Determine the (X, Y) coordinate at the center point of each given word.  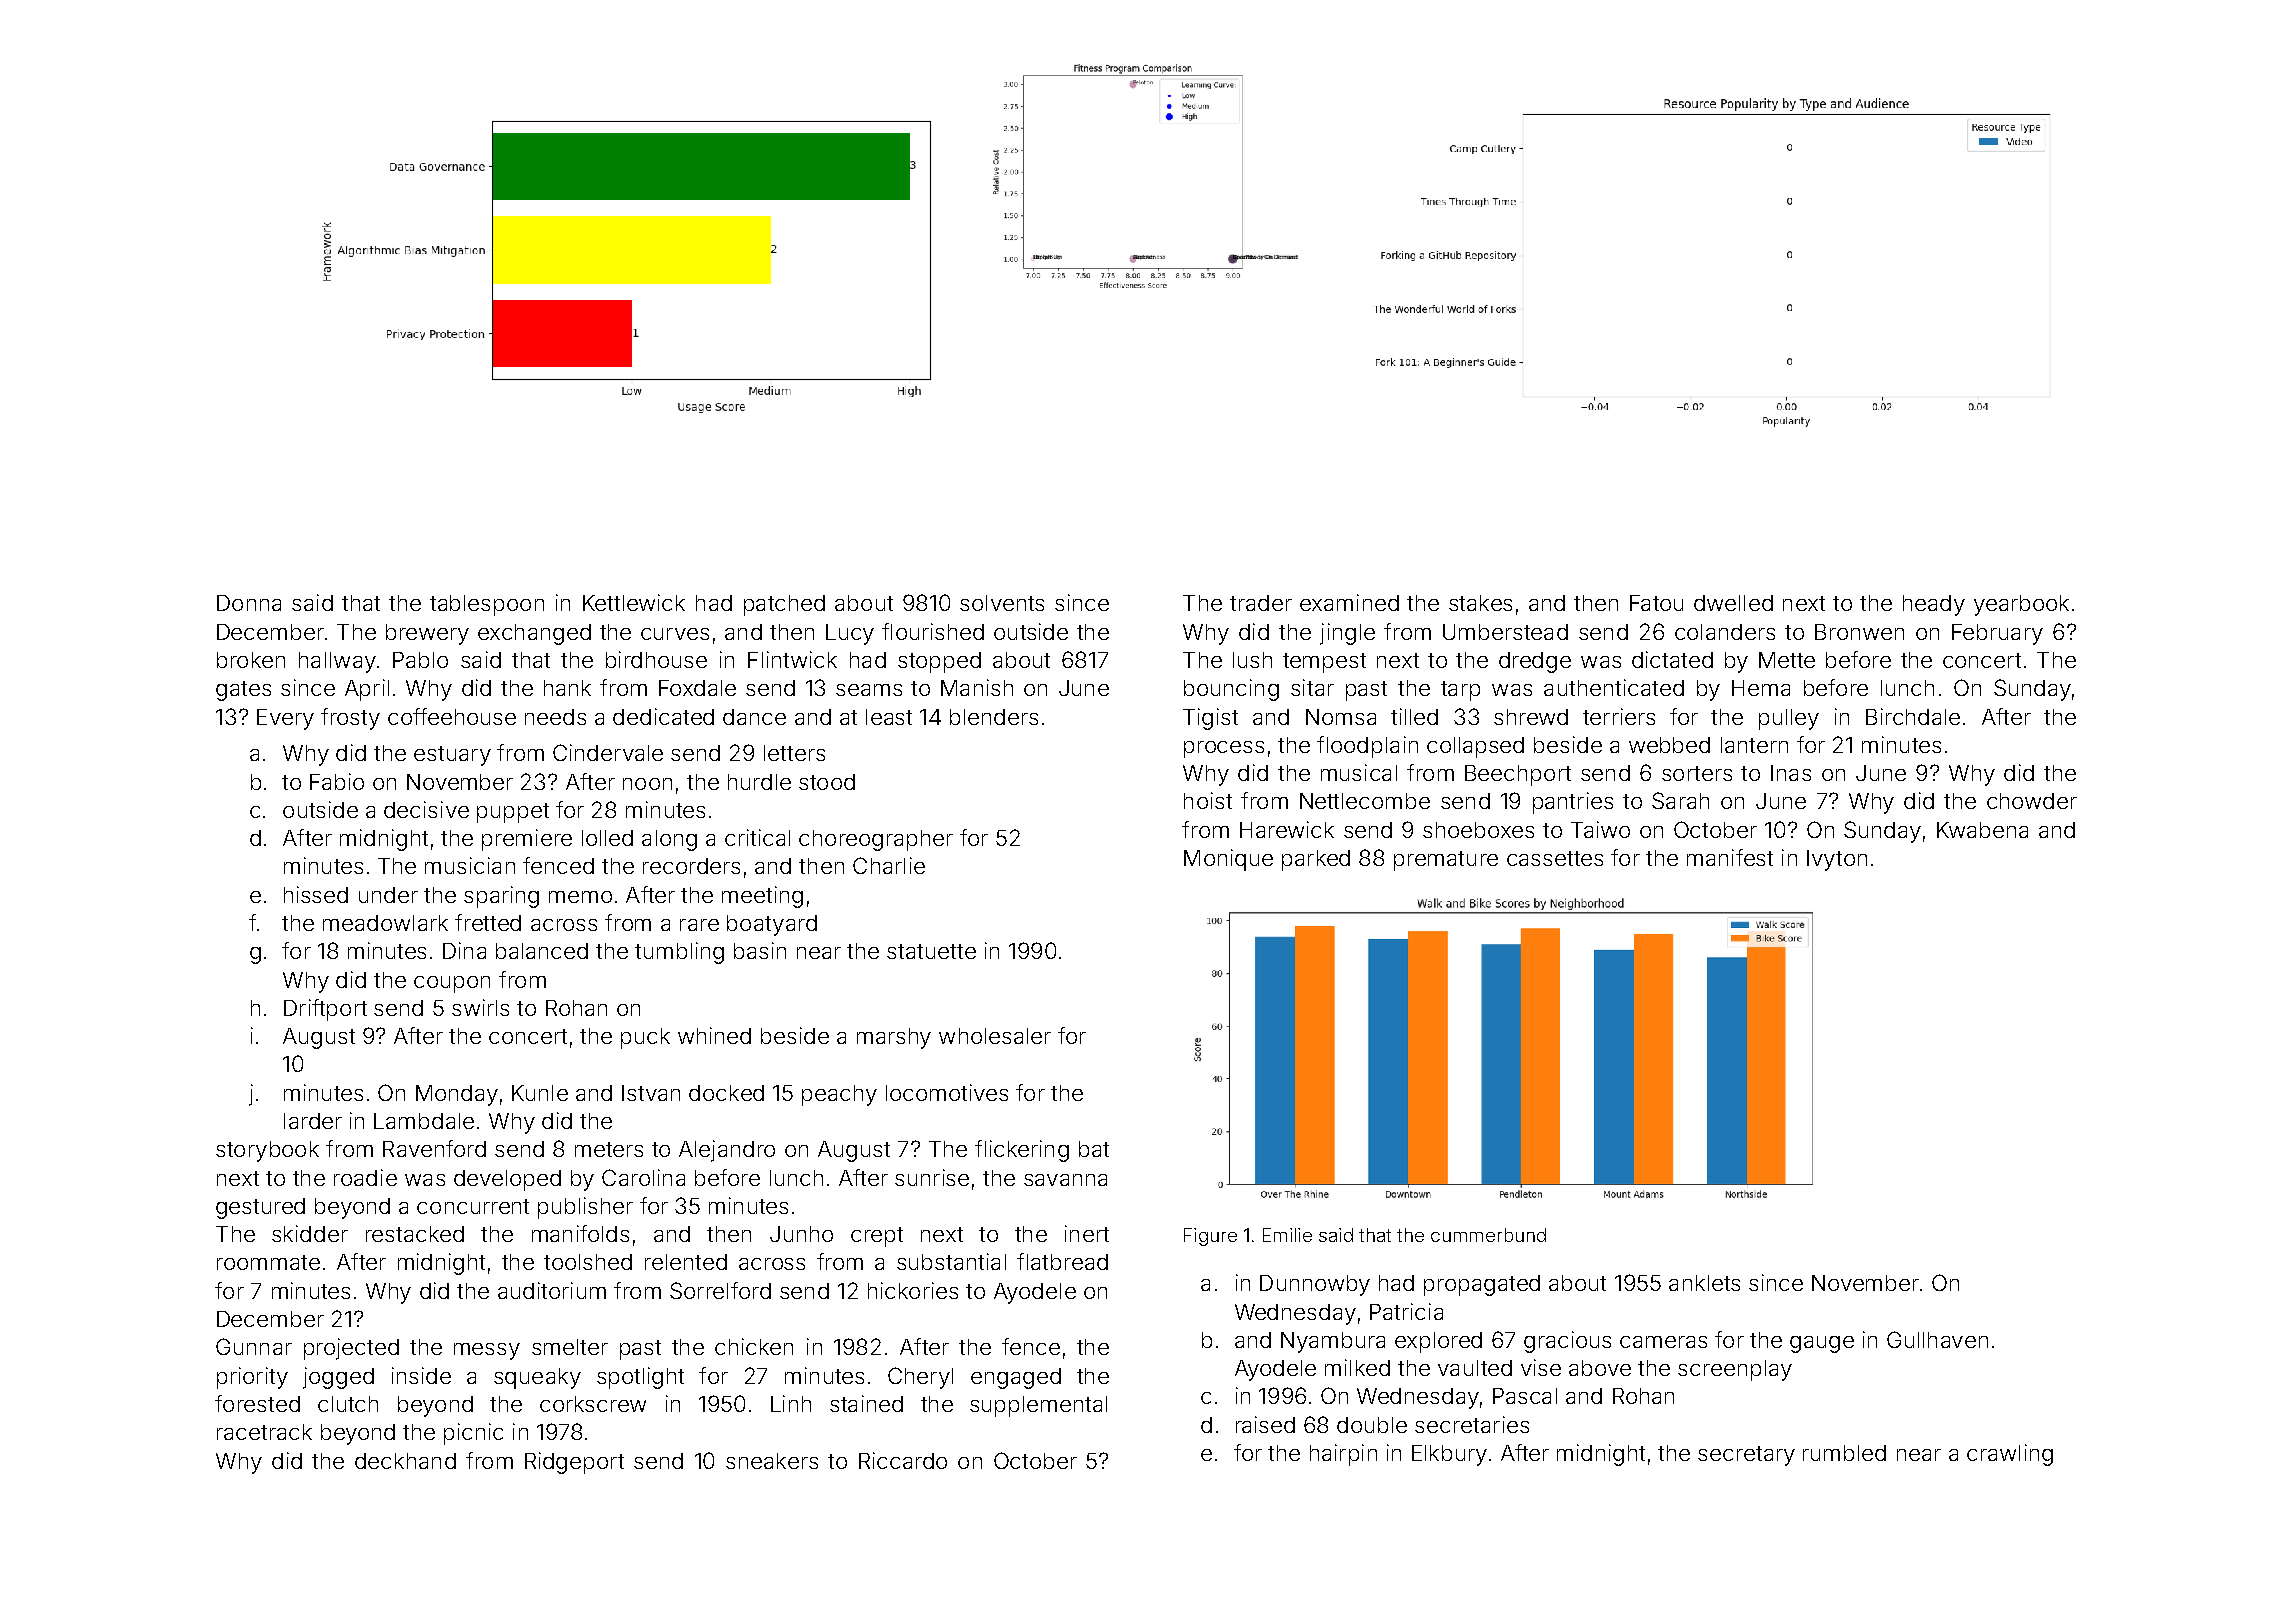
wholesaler (995, 1036)
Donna (249, 603)
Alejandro (727, 1151)
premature (1446, 861)
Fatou (1656, 603)
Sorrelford (720, 1290)
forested (257, 1403)
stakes (1480, 603)
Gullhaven (1937, 1339)
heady (1934, 605)
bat (1094, 1149)
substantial (951, 1261)
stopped (939, 662)
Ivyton (1837, 860)
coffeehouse (452, 716)
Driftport (325, 1010)
